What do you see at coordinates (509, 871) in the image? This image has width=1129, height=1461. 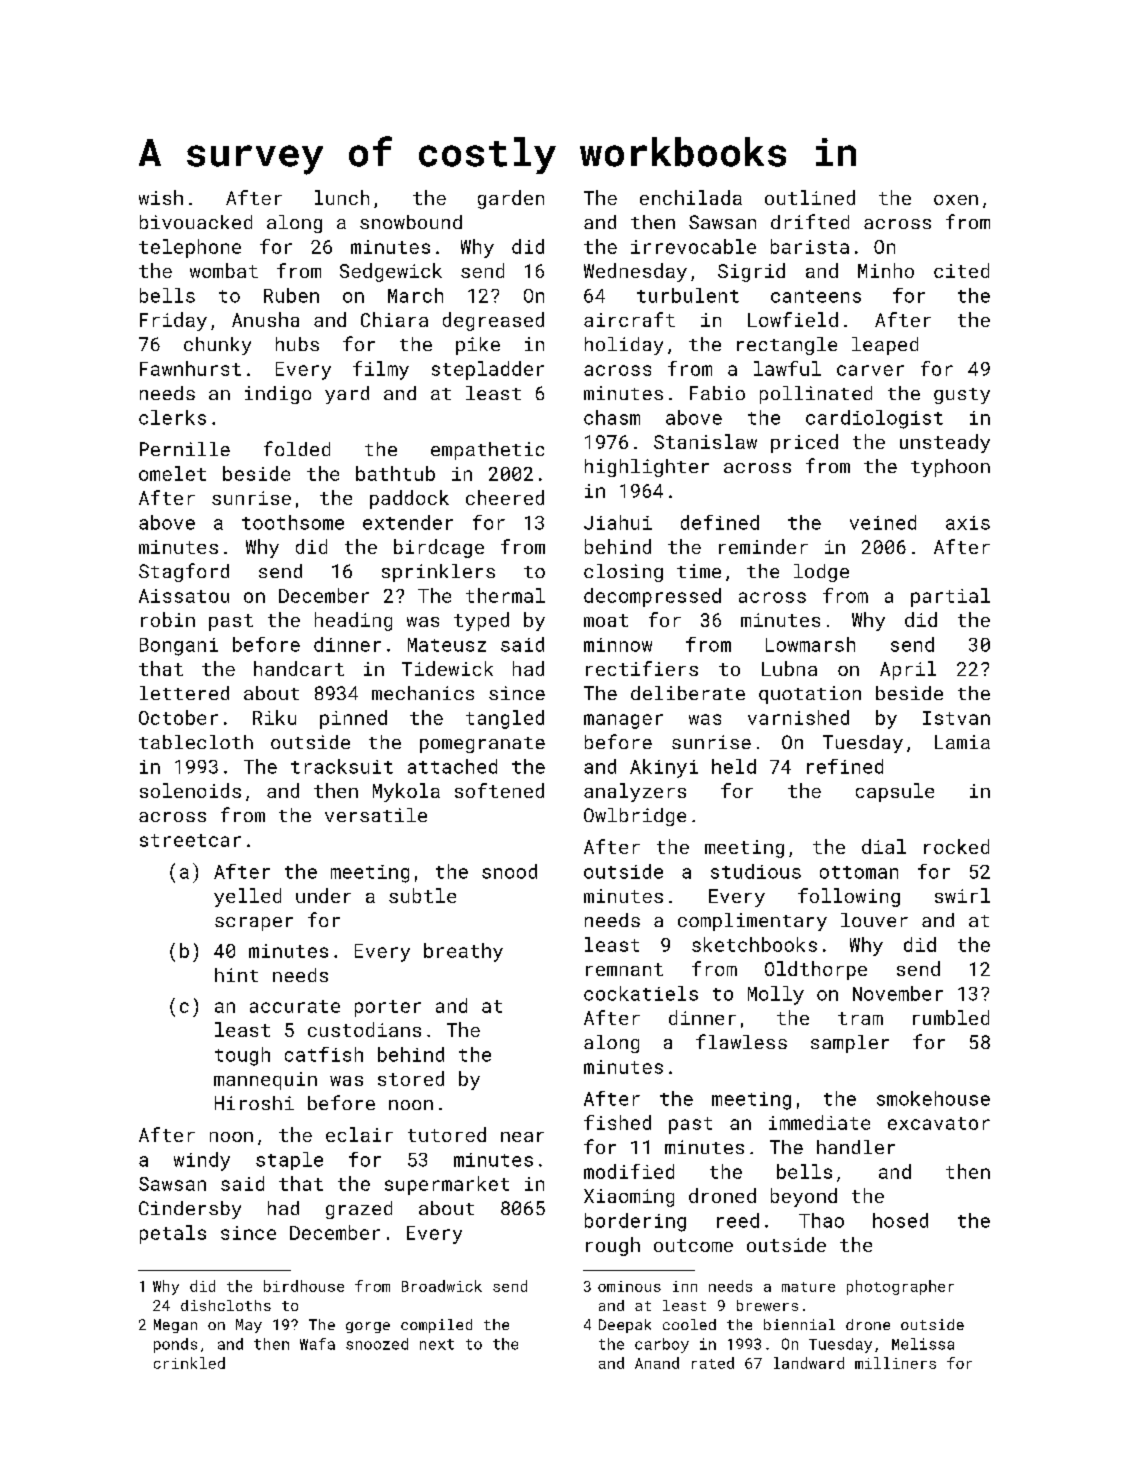 I see `snood` at bounding box center [509, 871].
